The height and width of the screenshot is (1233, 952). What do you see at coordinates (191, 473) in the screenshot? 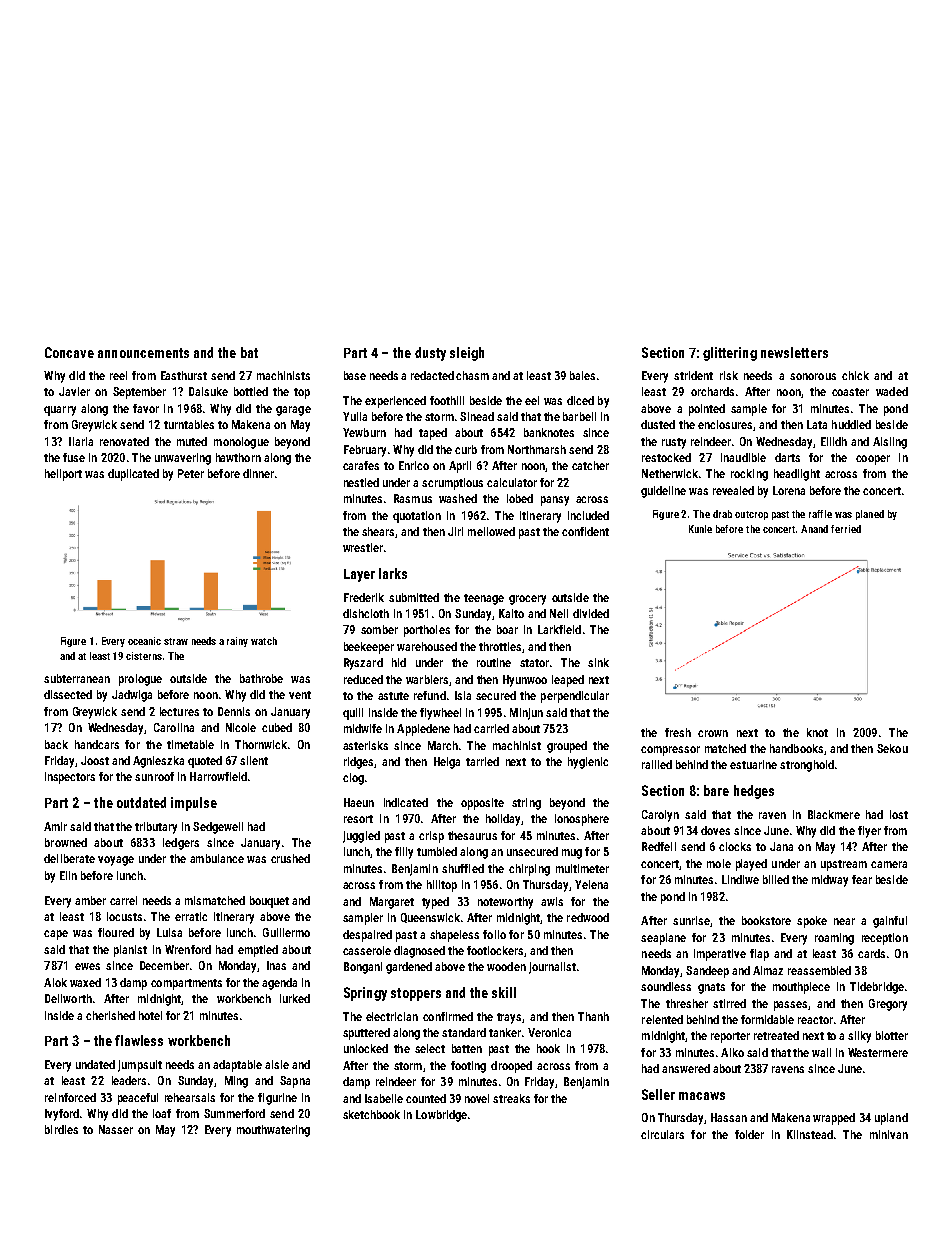
I see `Peter` at bounding box center [191, 473].
